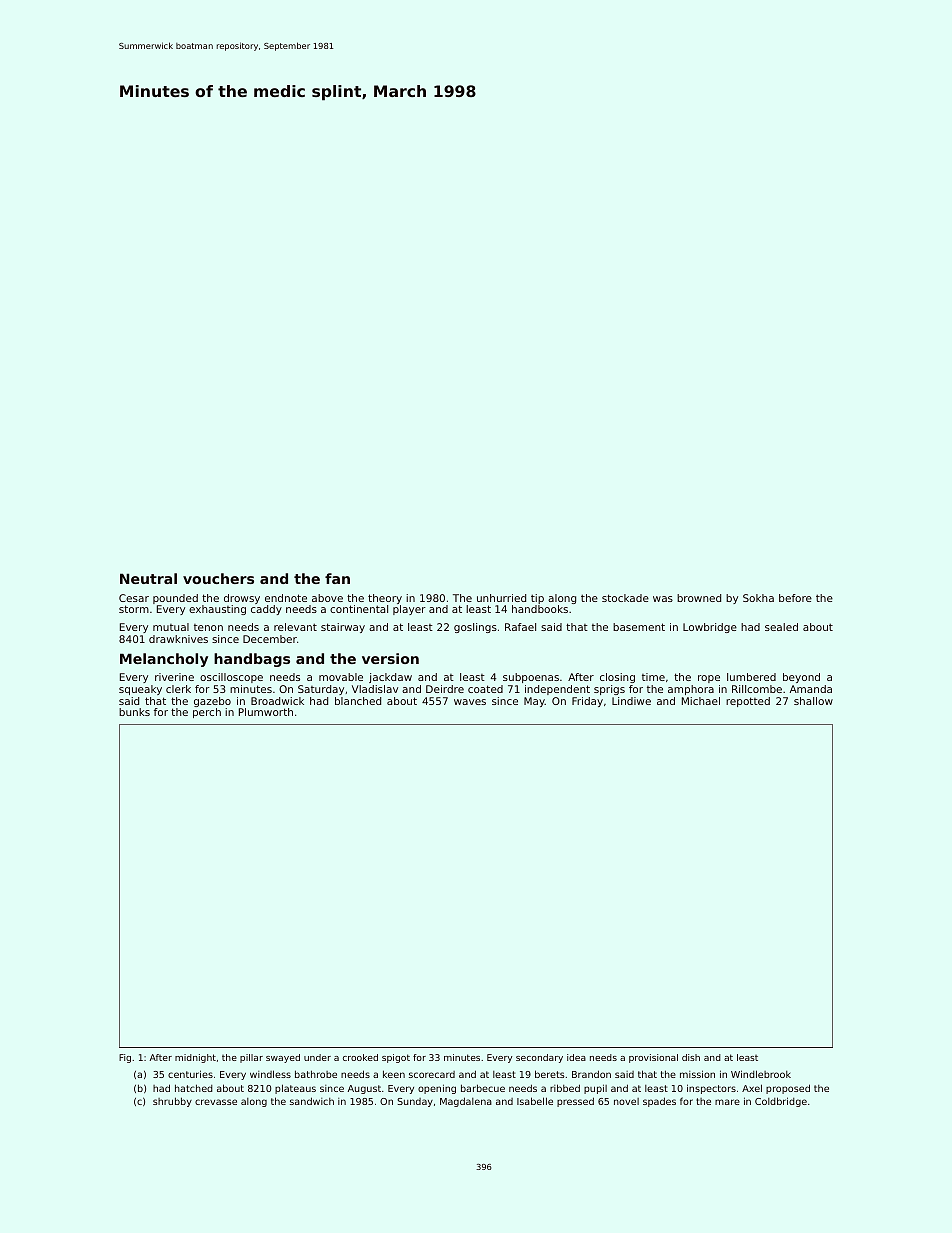  What do you see at coordinates (251, 1058) in the page?
I see `pillar` at bounding box center [251, 1058].
